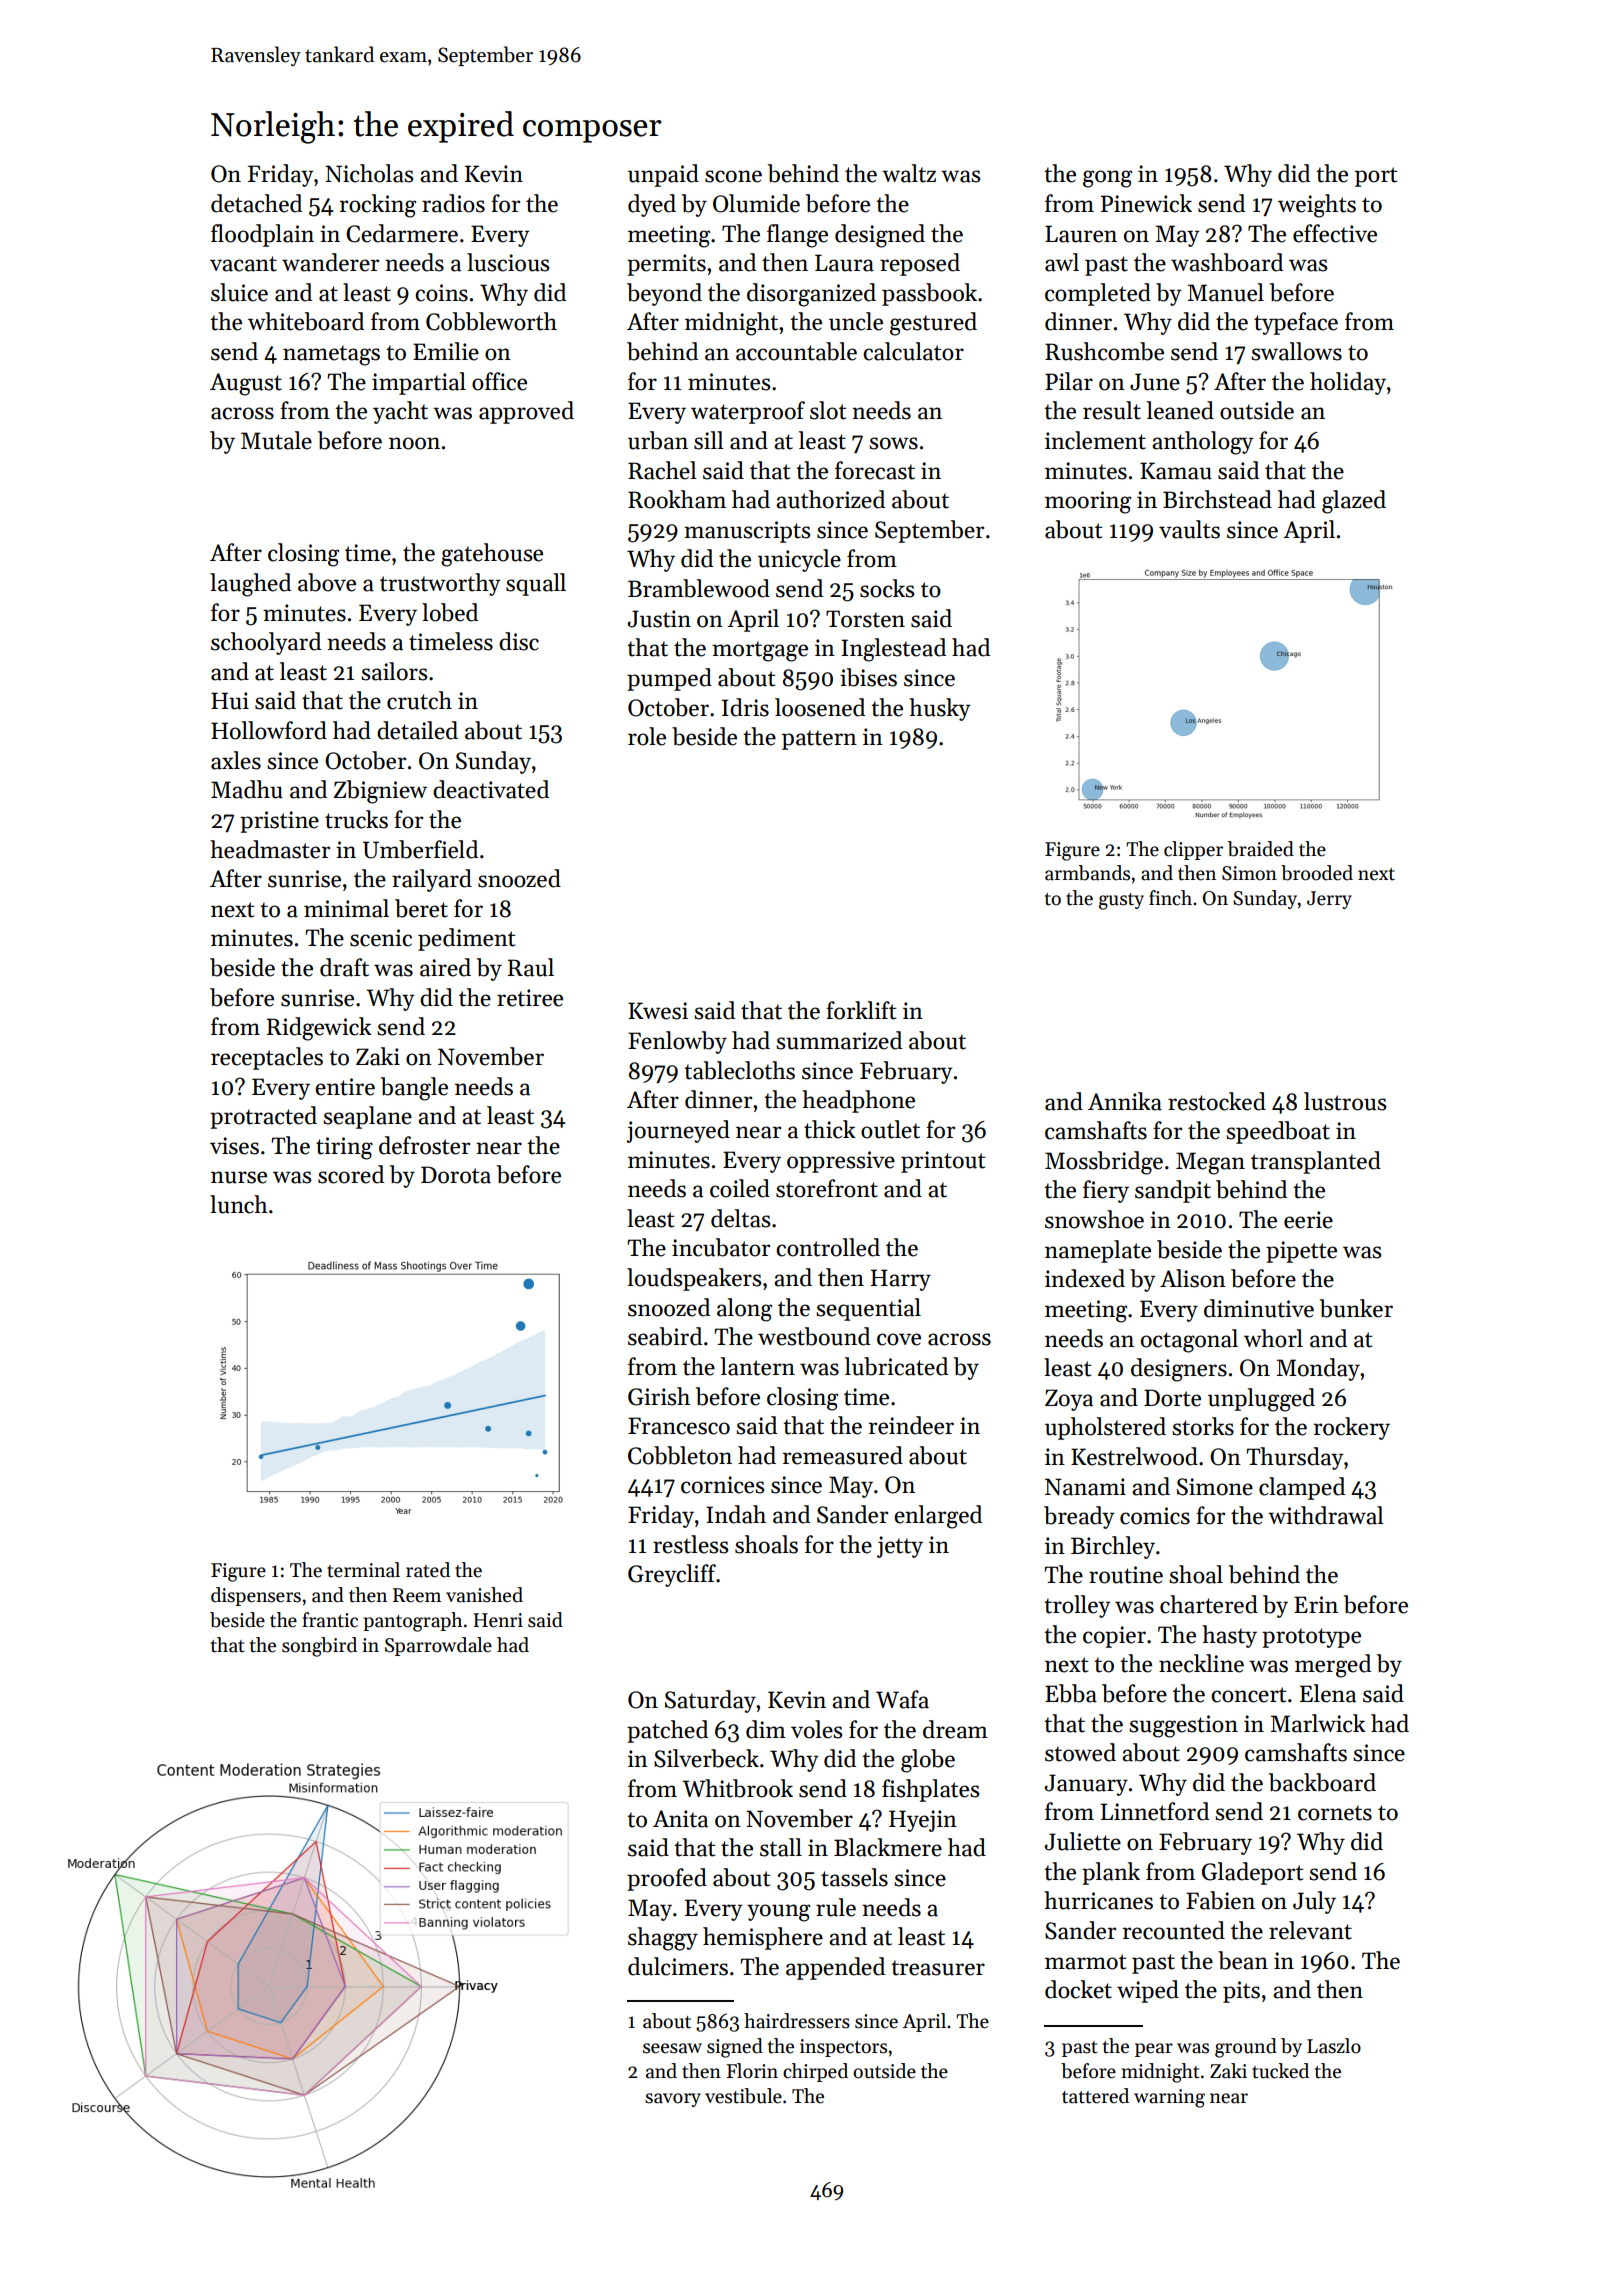  I want to click on loudspeakers, so click(694, 1279).
